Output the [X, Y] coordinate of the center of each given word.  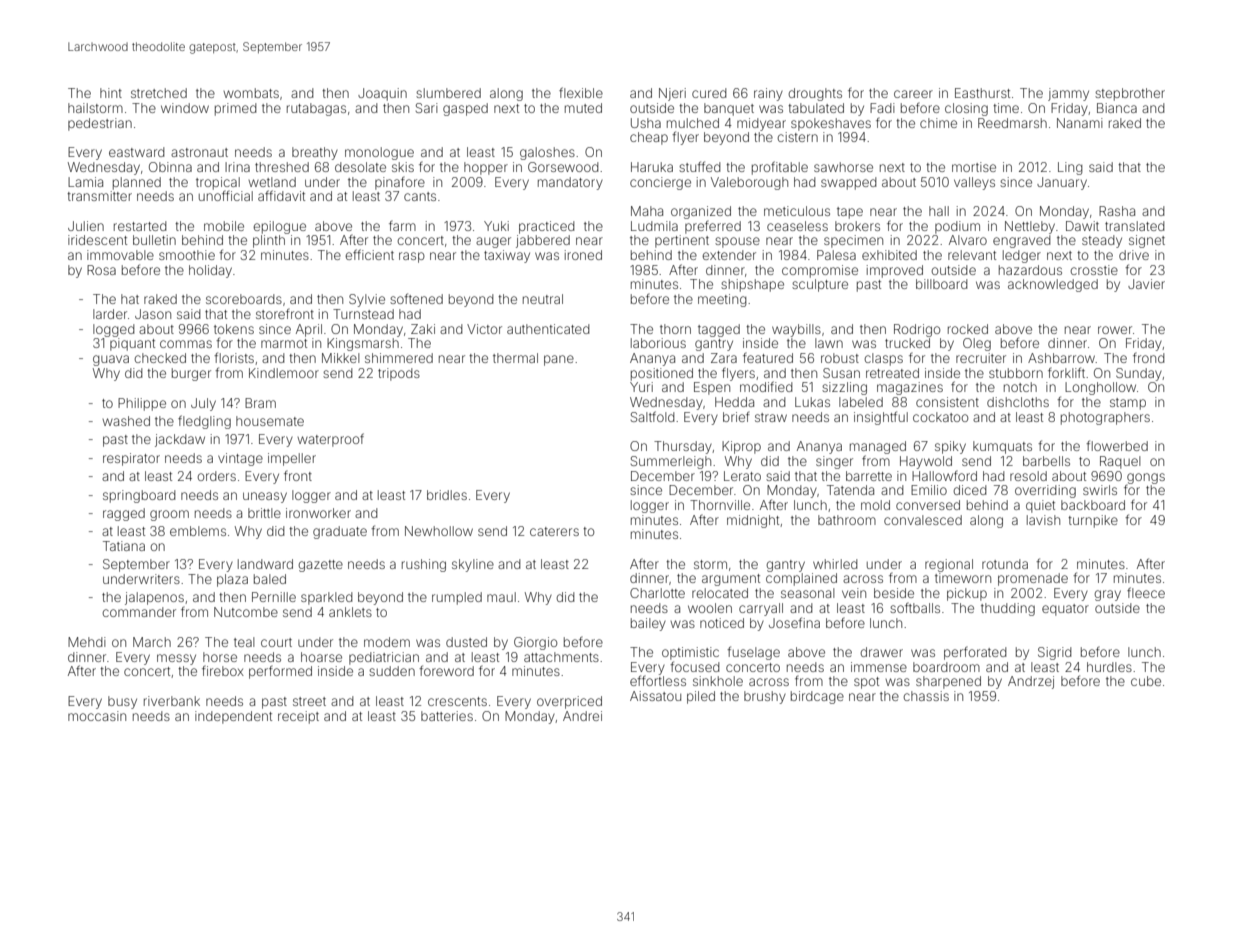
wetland [272, 182]
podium [957, 227]
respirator [131, 459]
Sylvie [367, 300]
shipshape [752, 285]
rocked [968, 329]
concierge [660, 183]
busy [122, 702]
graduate [340, 532]
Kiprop [741, 447]
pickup [967, 594]
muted [583, 108]
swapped [849, 183]
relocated [720, 593]
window [185, 108]
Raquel [1120, 462]
